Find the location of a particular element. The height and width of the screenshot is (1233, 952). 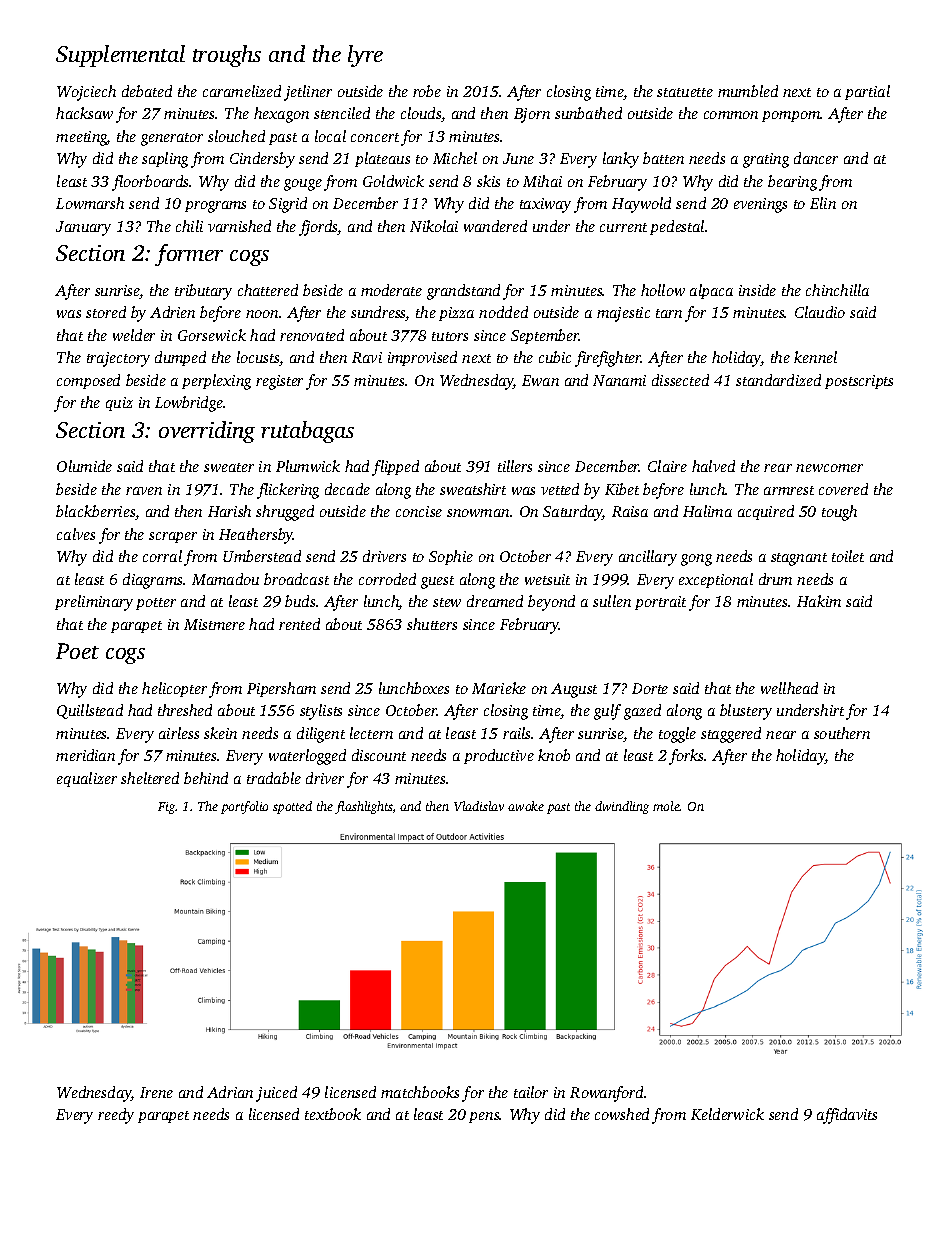

flipped is located at coordinates (395, 468).
